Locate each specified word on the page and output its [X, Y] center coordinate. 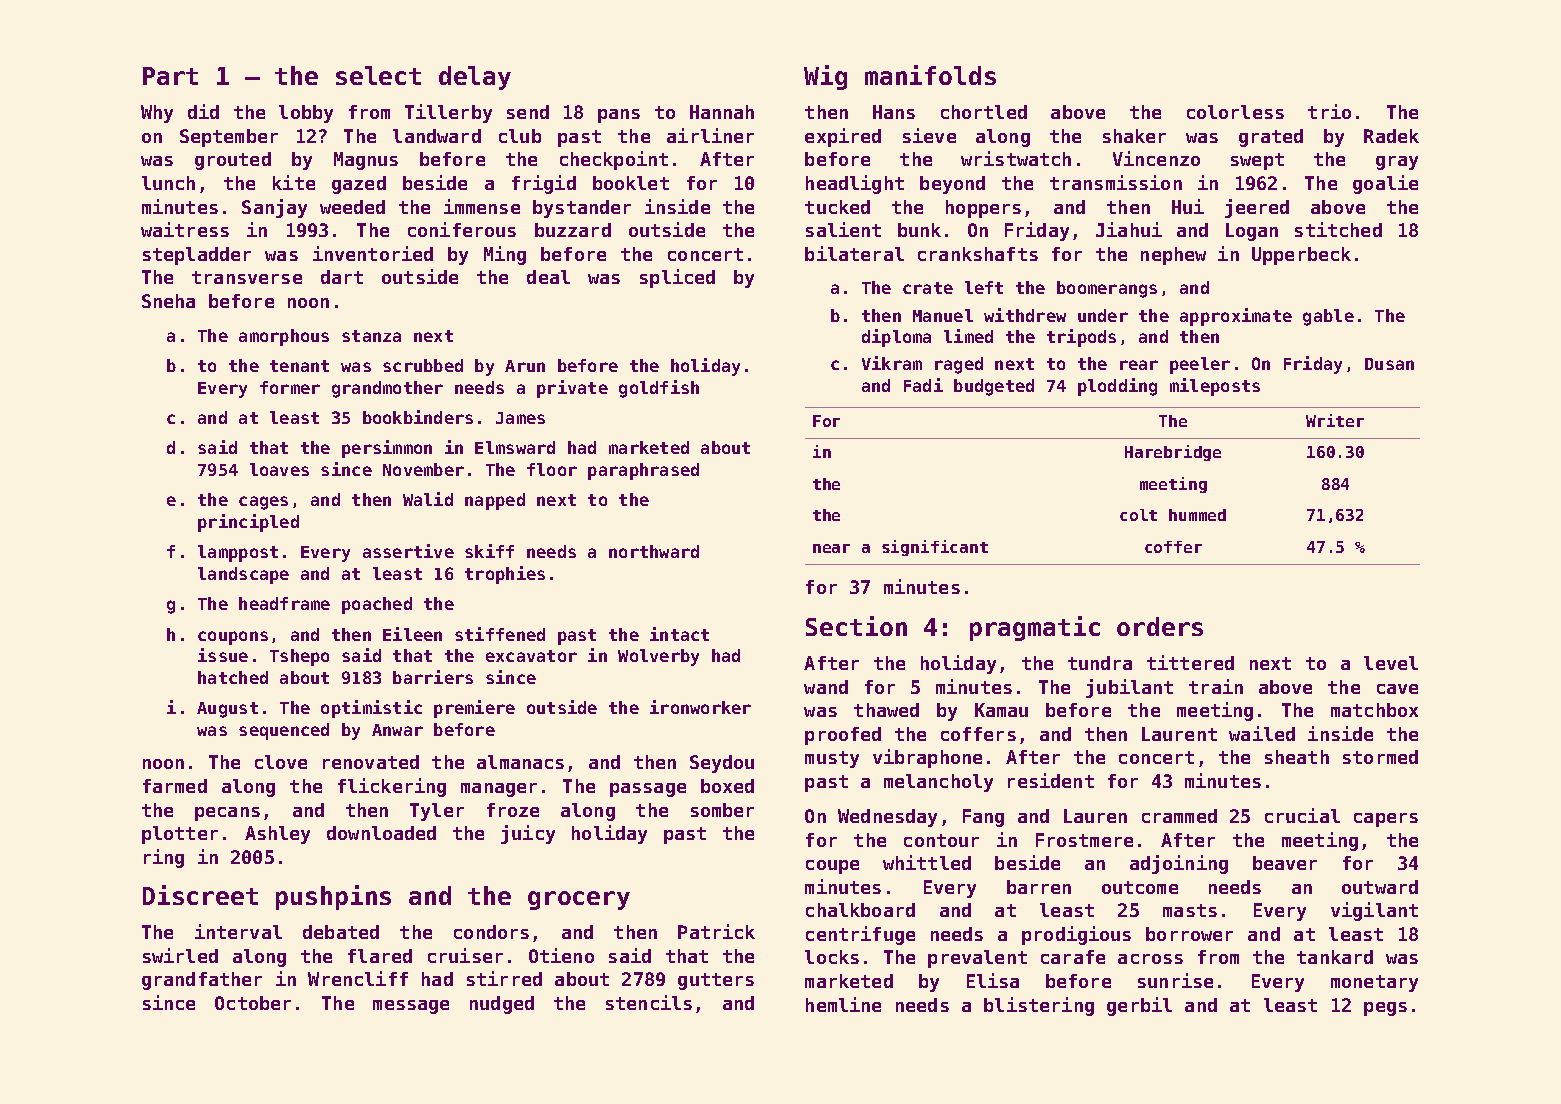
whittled [927, 862]
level [1391, 663]
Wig [825, 77]
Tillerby [448, 113]
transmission [1116, 182]
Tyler [437, 812]
